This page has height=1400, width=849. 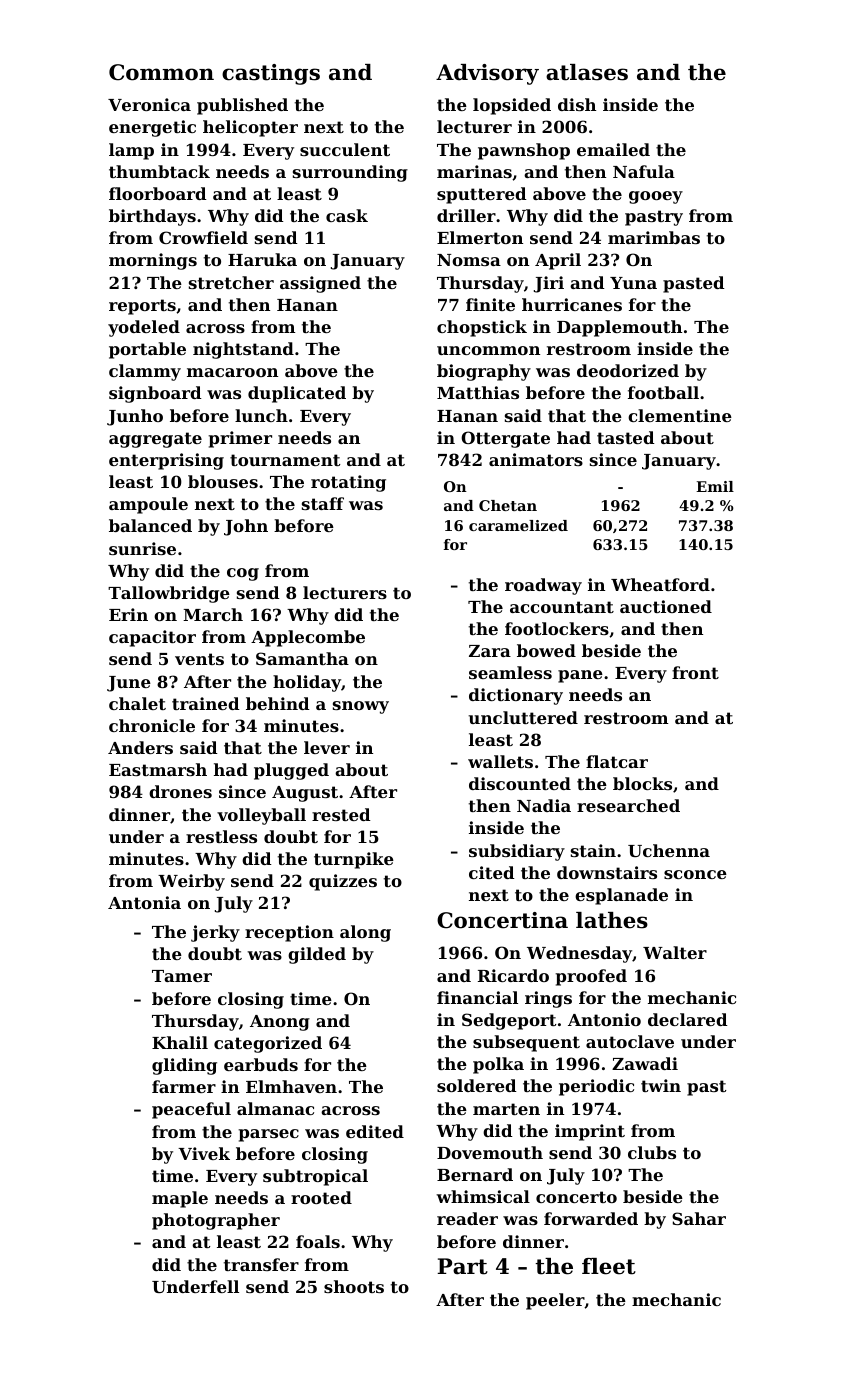 What do you see at coordinates (484, 372) in the page?
I see `biography` at bounding box center [484, 372].
